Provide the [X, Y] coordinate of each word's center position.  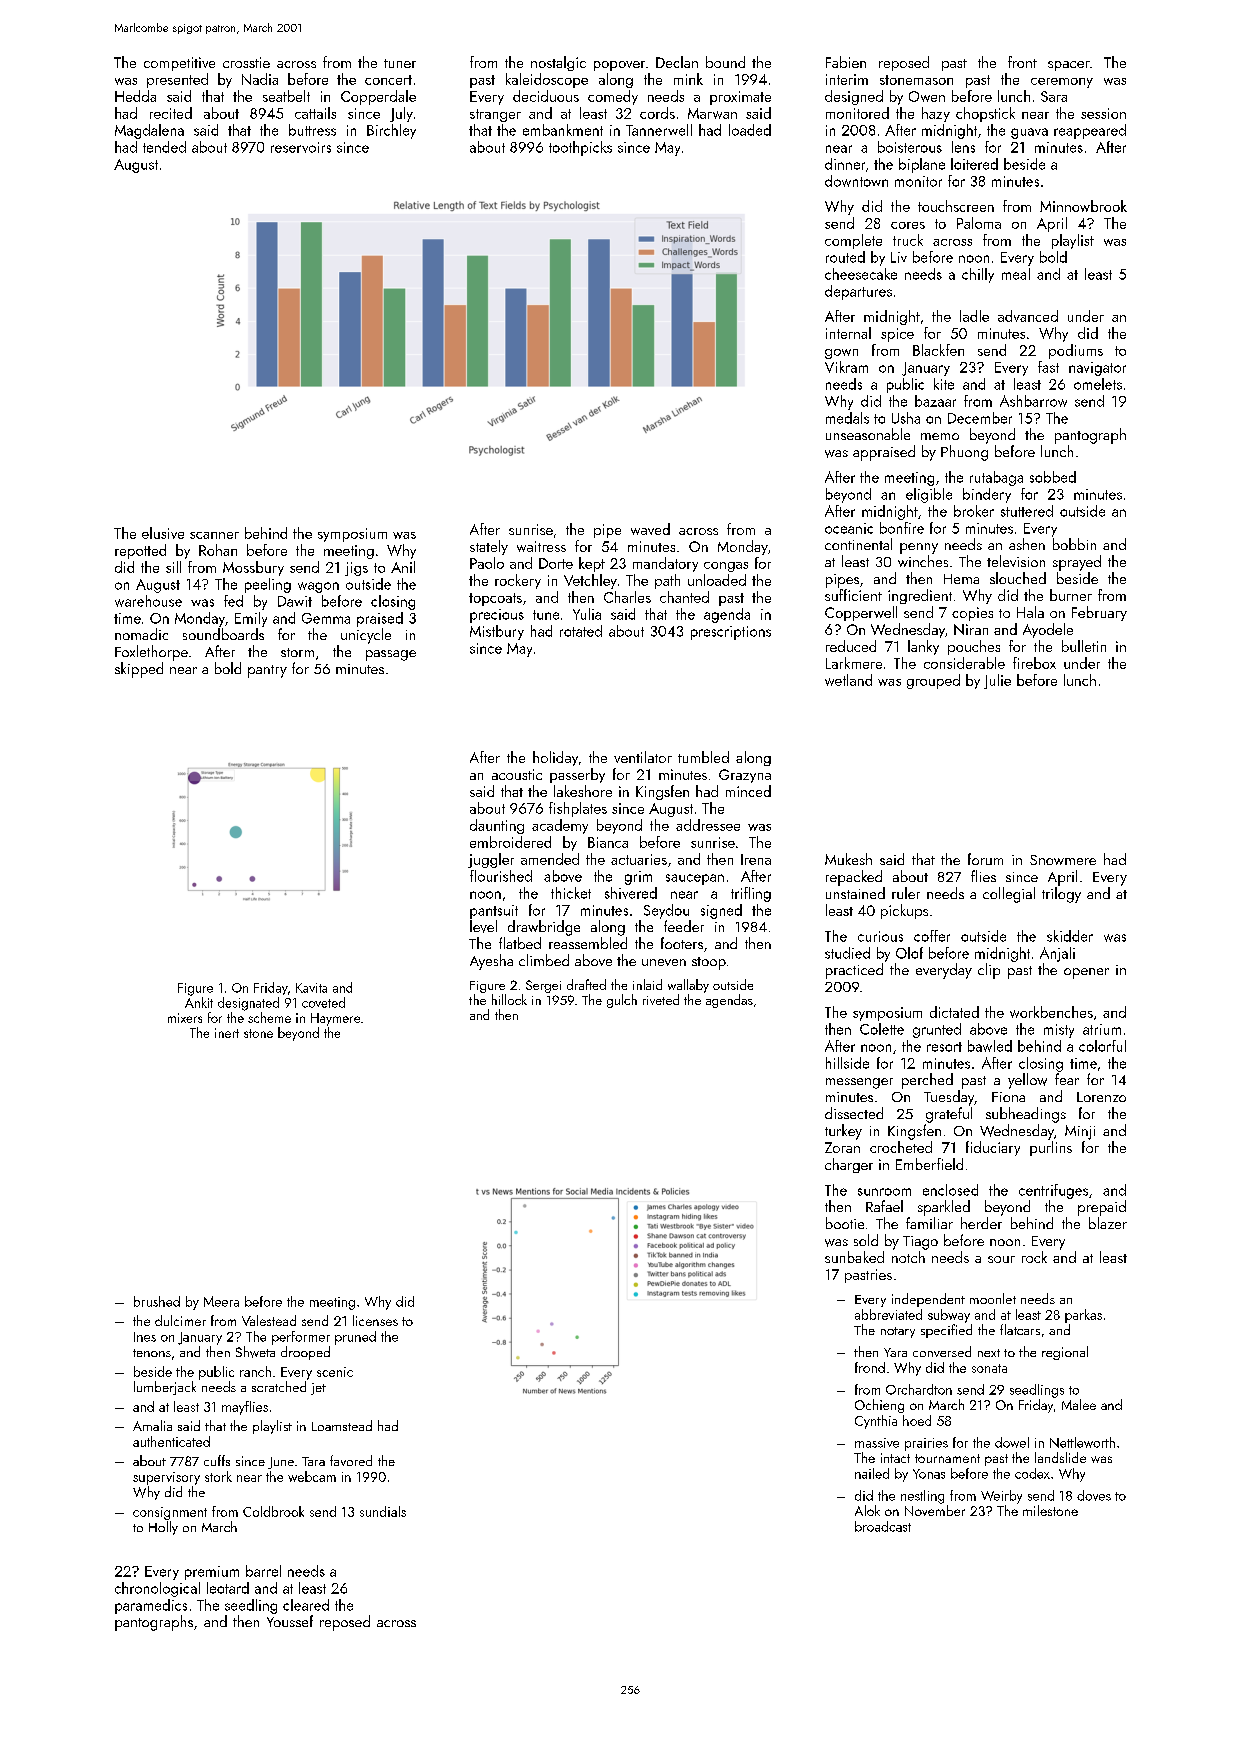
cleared [306, 1605]
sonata [989, 1368]
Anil [403, 567]
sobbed [1053, 477]
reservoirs [301, 147]
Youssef [290, 1621]
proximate [740, 98]
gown [841, 354]
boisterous [910, 147]
